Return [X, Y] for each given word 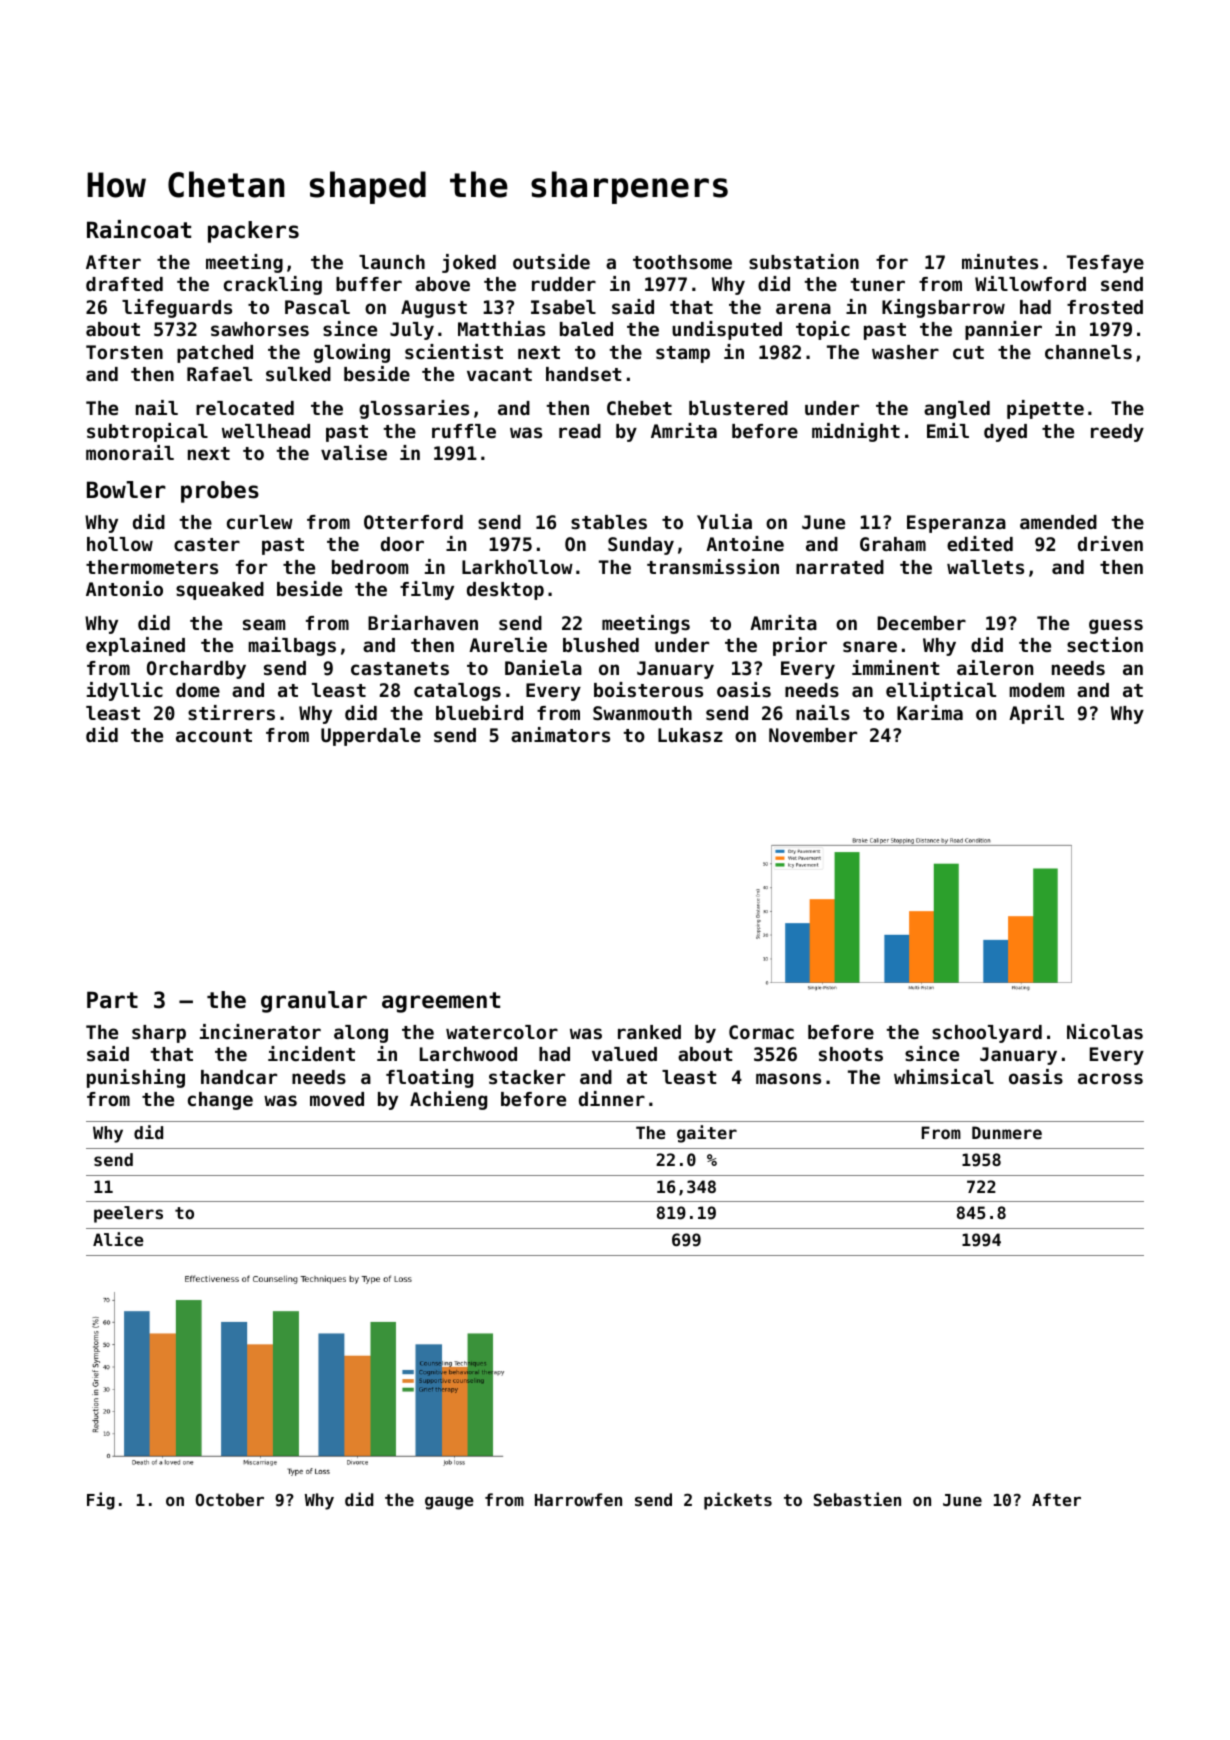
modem [1036, 690]
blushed [601, 645]
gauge [449, 1503]
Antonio [124, 588]
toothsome [682, 262]
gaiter [707, 1134]
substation [804, 261]
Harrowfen [578, 1499]
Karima [930, 712]
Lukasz [690, 735]
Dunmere [1007, 1132]
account [214, 735]
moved [337, 1099]
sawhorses [260, 329]
